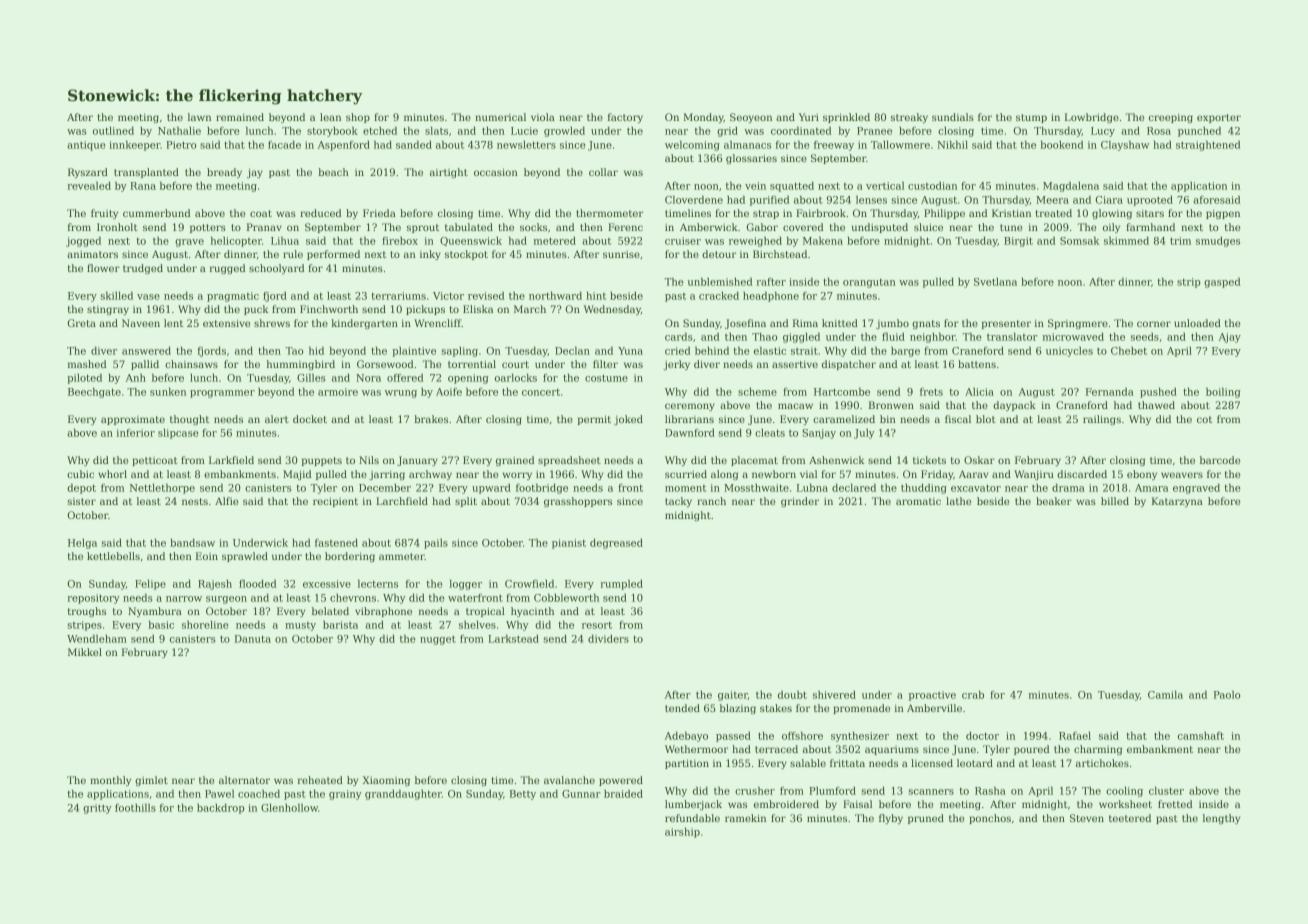 This image has width=1308, height=924. Describe the element at coordinates (1171, 118) in the image. I see `creeping` at that location.
